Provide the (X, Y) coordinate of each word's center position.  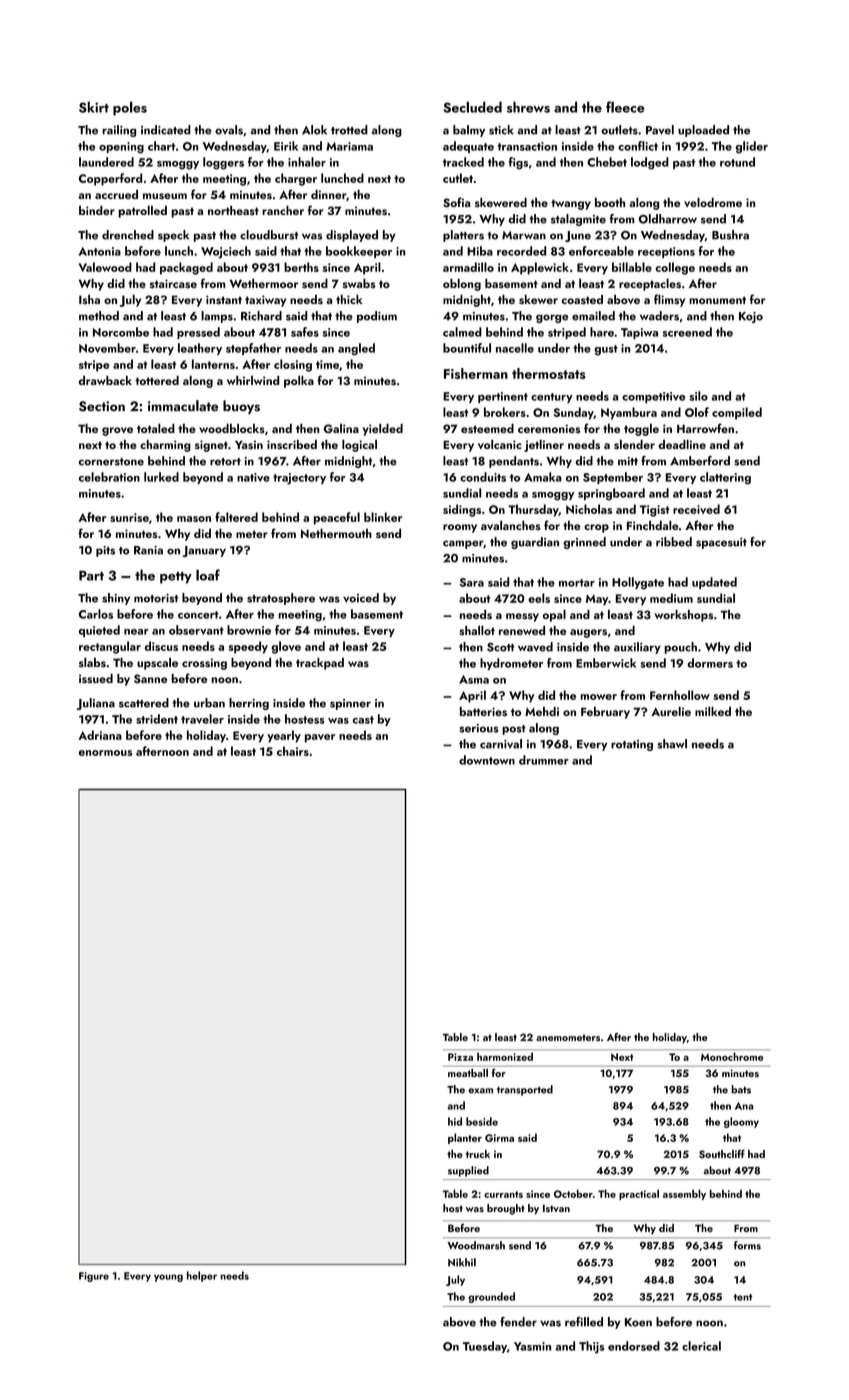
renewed (522, 630)
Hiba (480, 251)
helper (202, 1276)
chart (161, 146)
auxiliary (637, 648)
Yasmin (532, 1346)
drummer (544, 760)
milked (713, 711)
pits (105, 551)
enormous (105, 753)
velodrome (713, 202)
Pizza (460, 1057)
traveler (202, 719)
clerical (701, 1346)
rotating (632, 745)
